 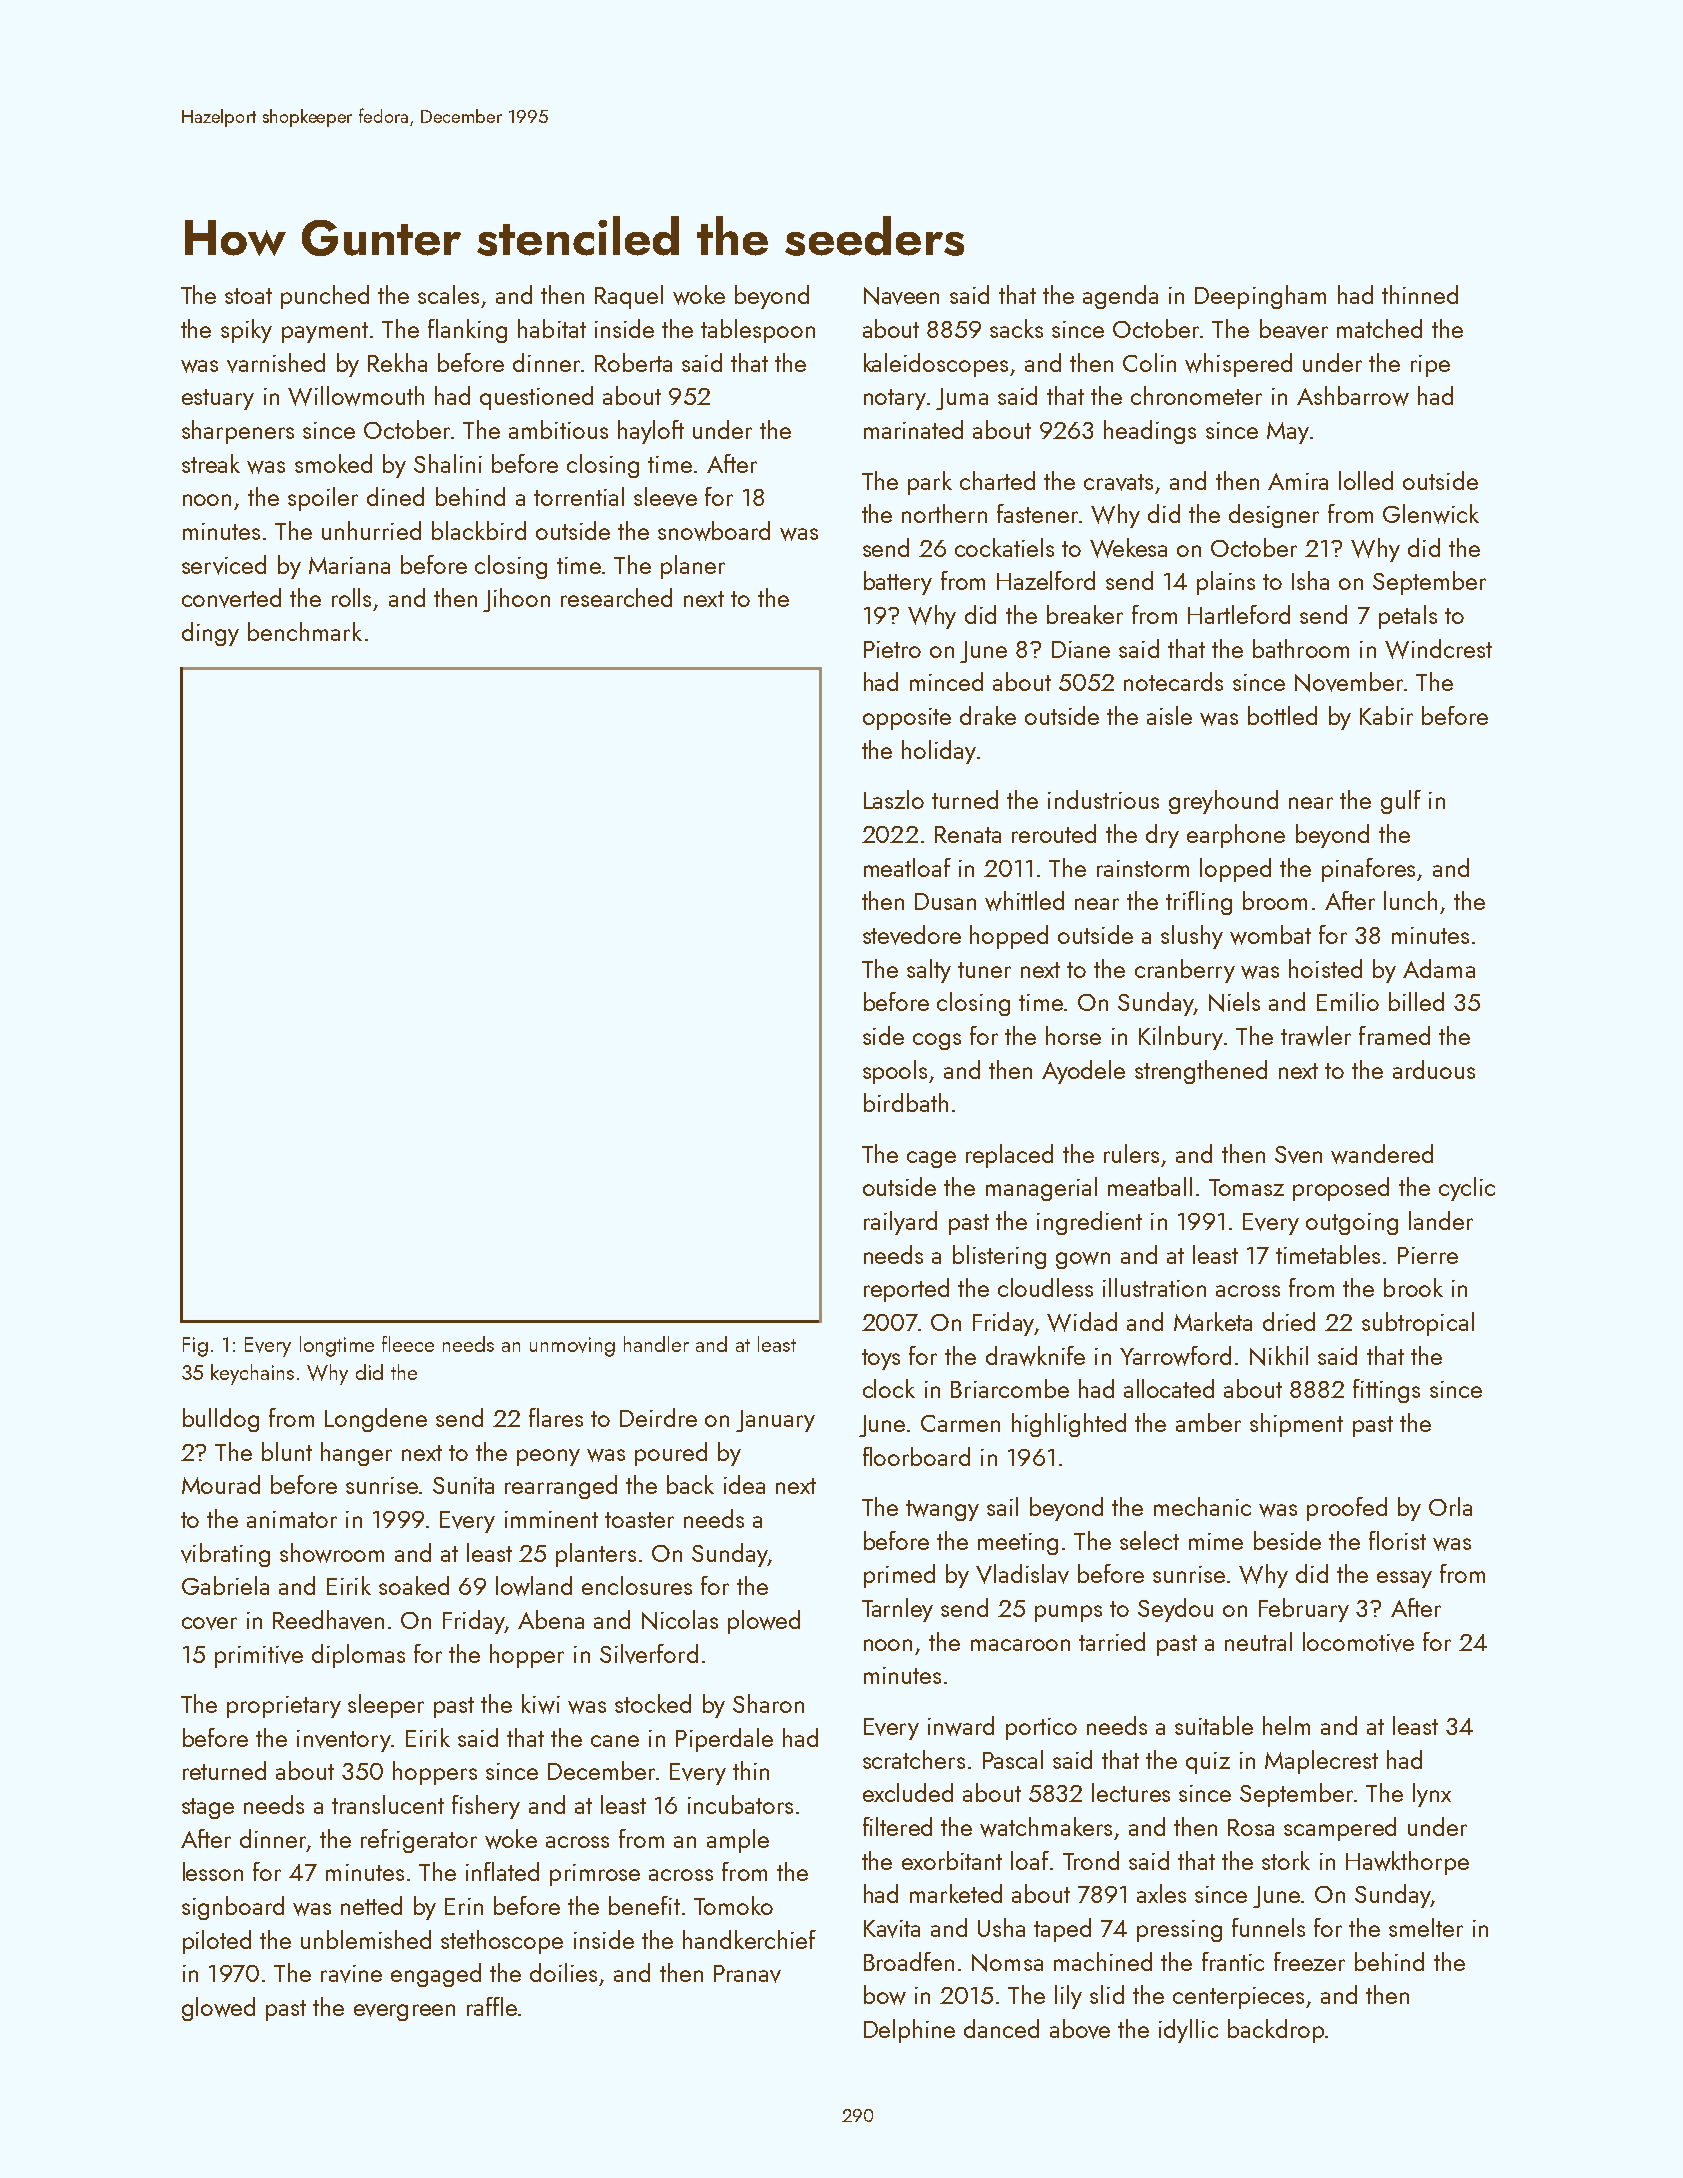 What do you see at coordinates (252, 1374) in the screenshot?
I see `keychains` at bounding box center [252, 1374].
